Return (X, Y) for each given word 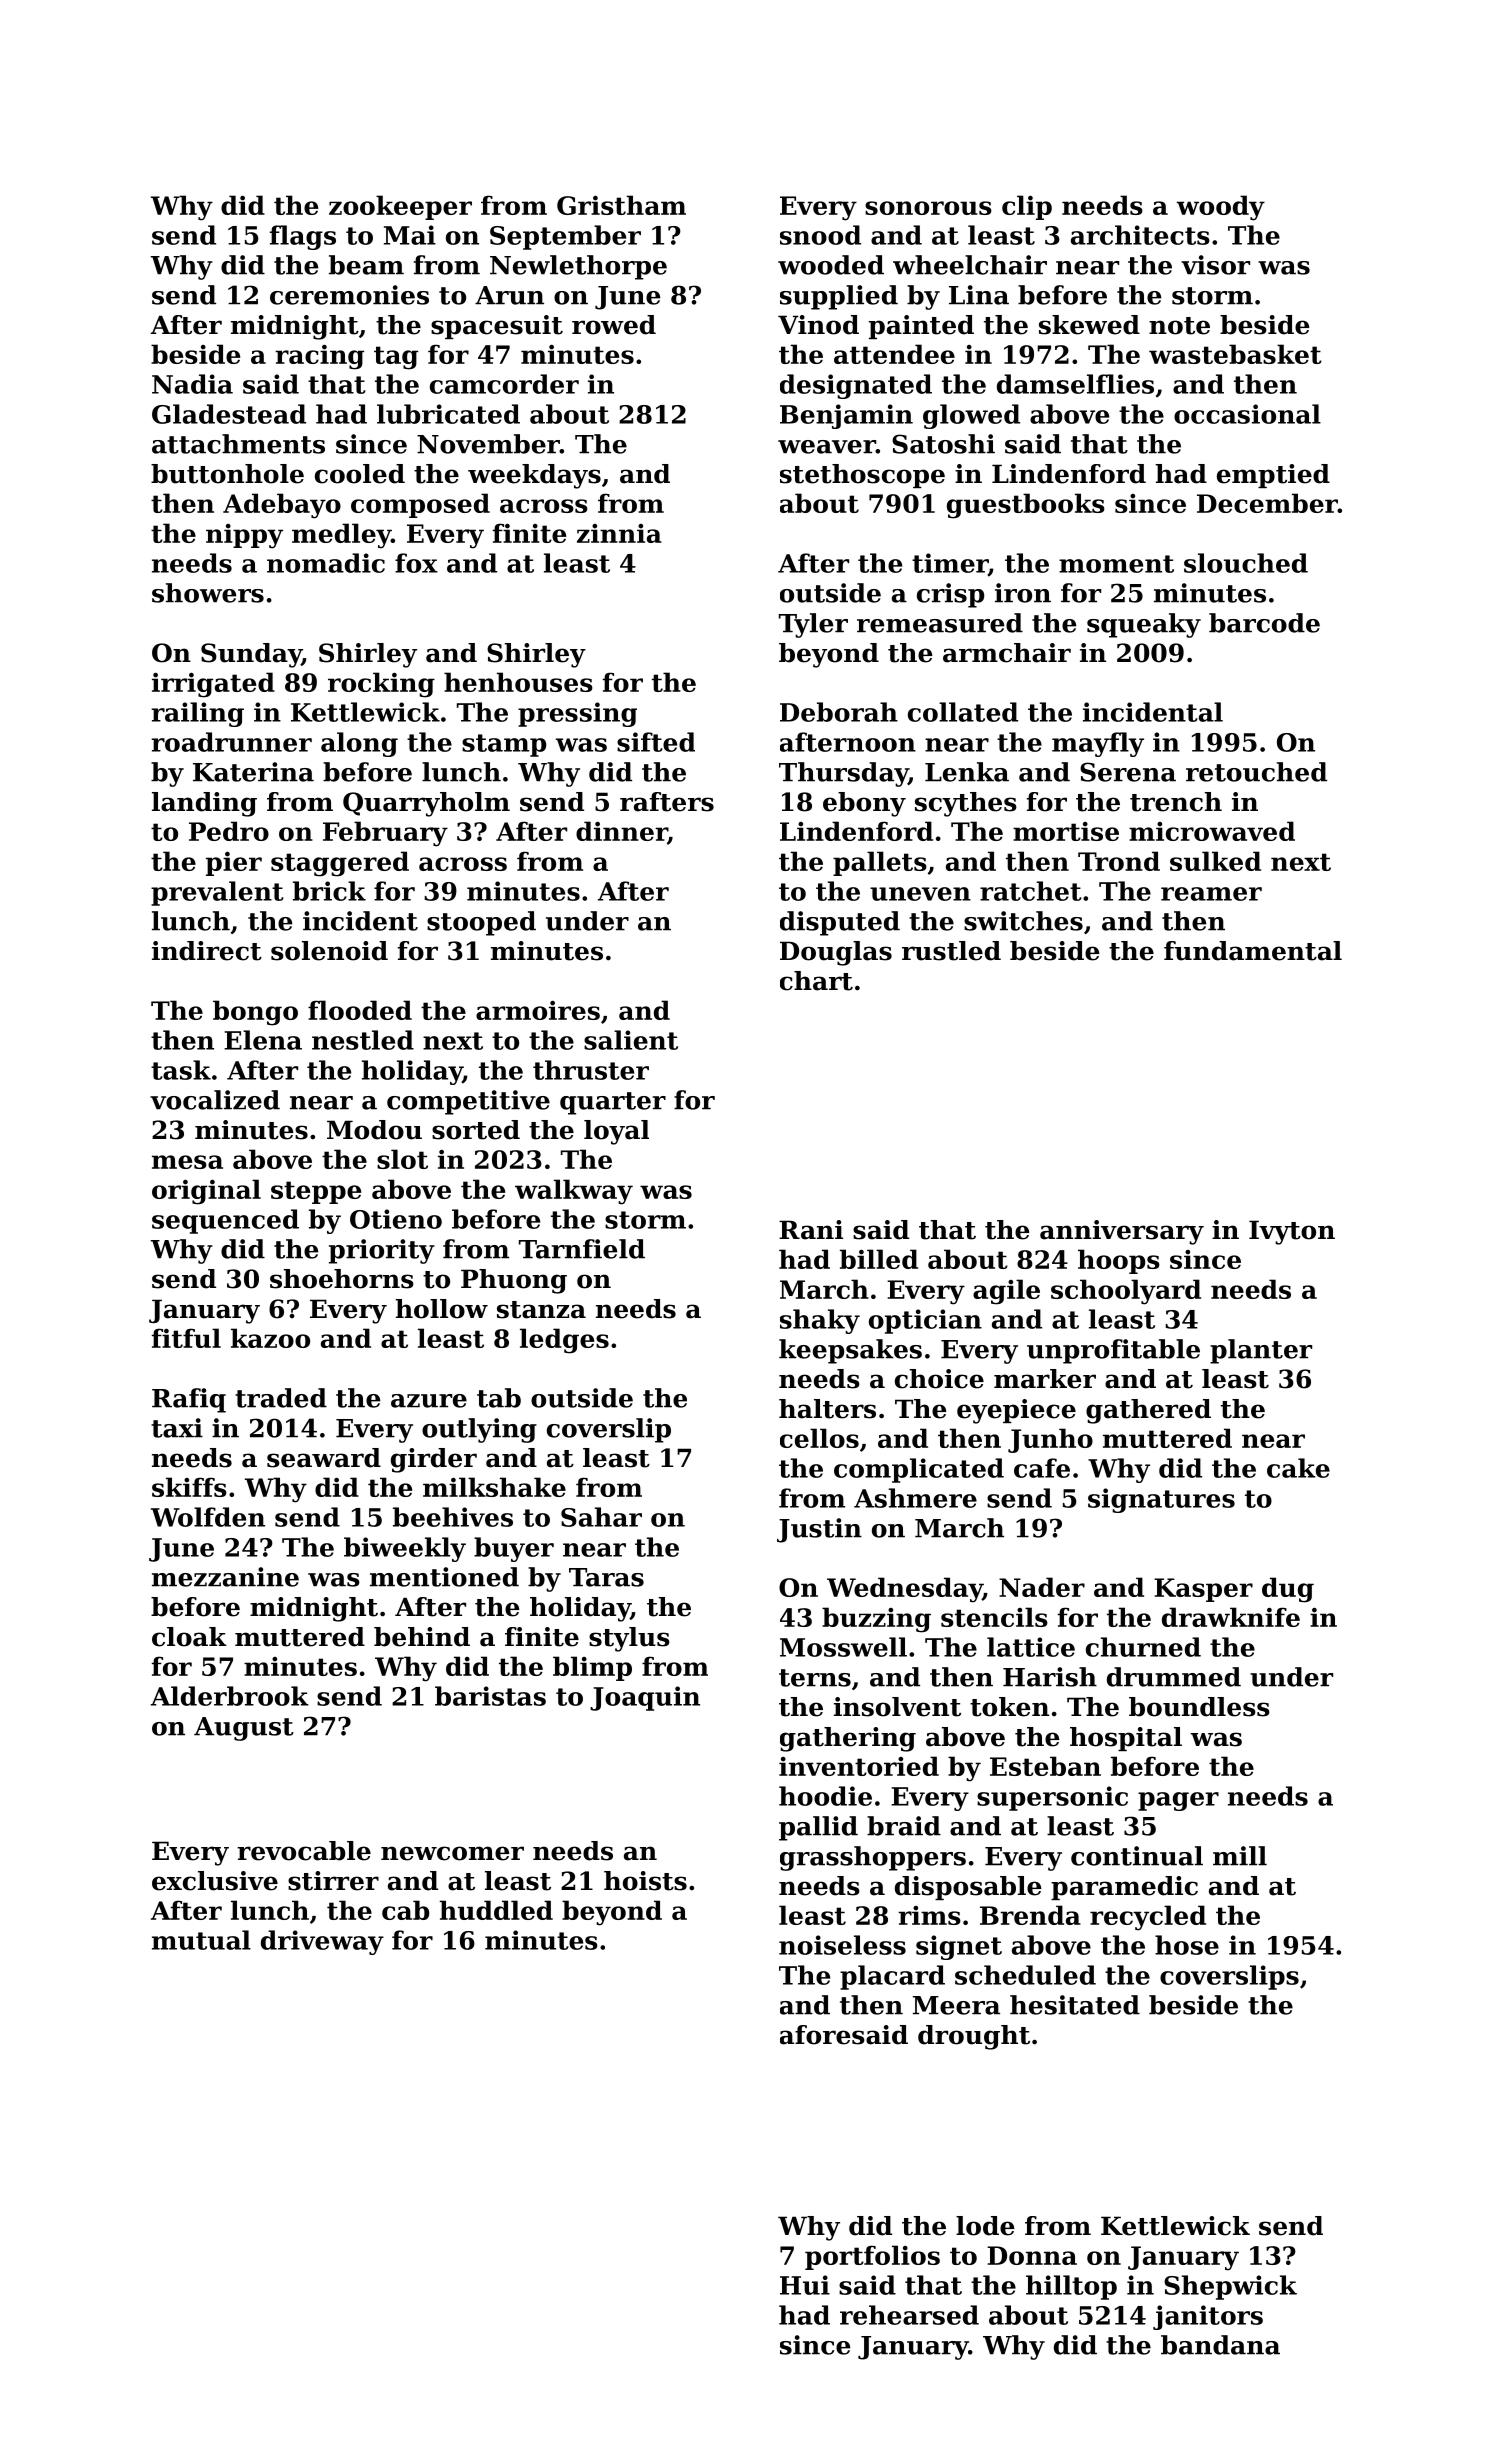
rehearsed (909, 2315)
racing (319, 357)
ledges (564, 1341)
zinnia (619, 533)
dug (1288, 1590)
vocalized (215, 1100)
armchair (1007, 653)
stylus (629, 1639)
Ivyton (1292, 1232)
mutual (201, 1940)
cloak (189, 1637)
